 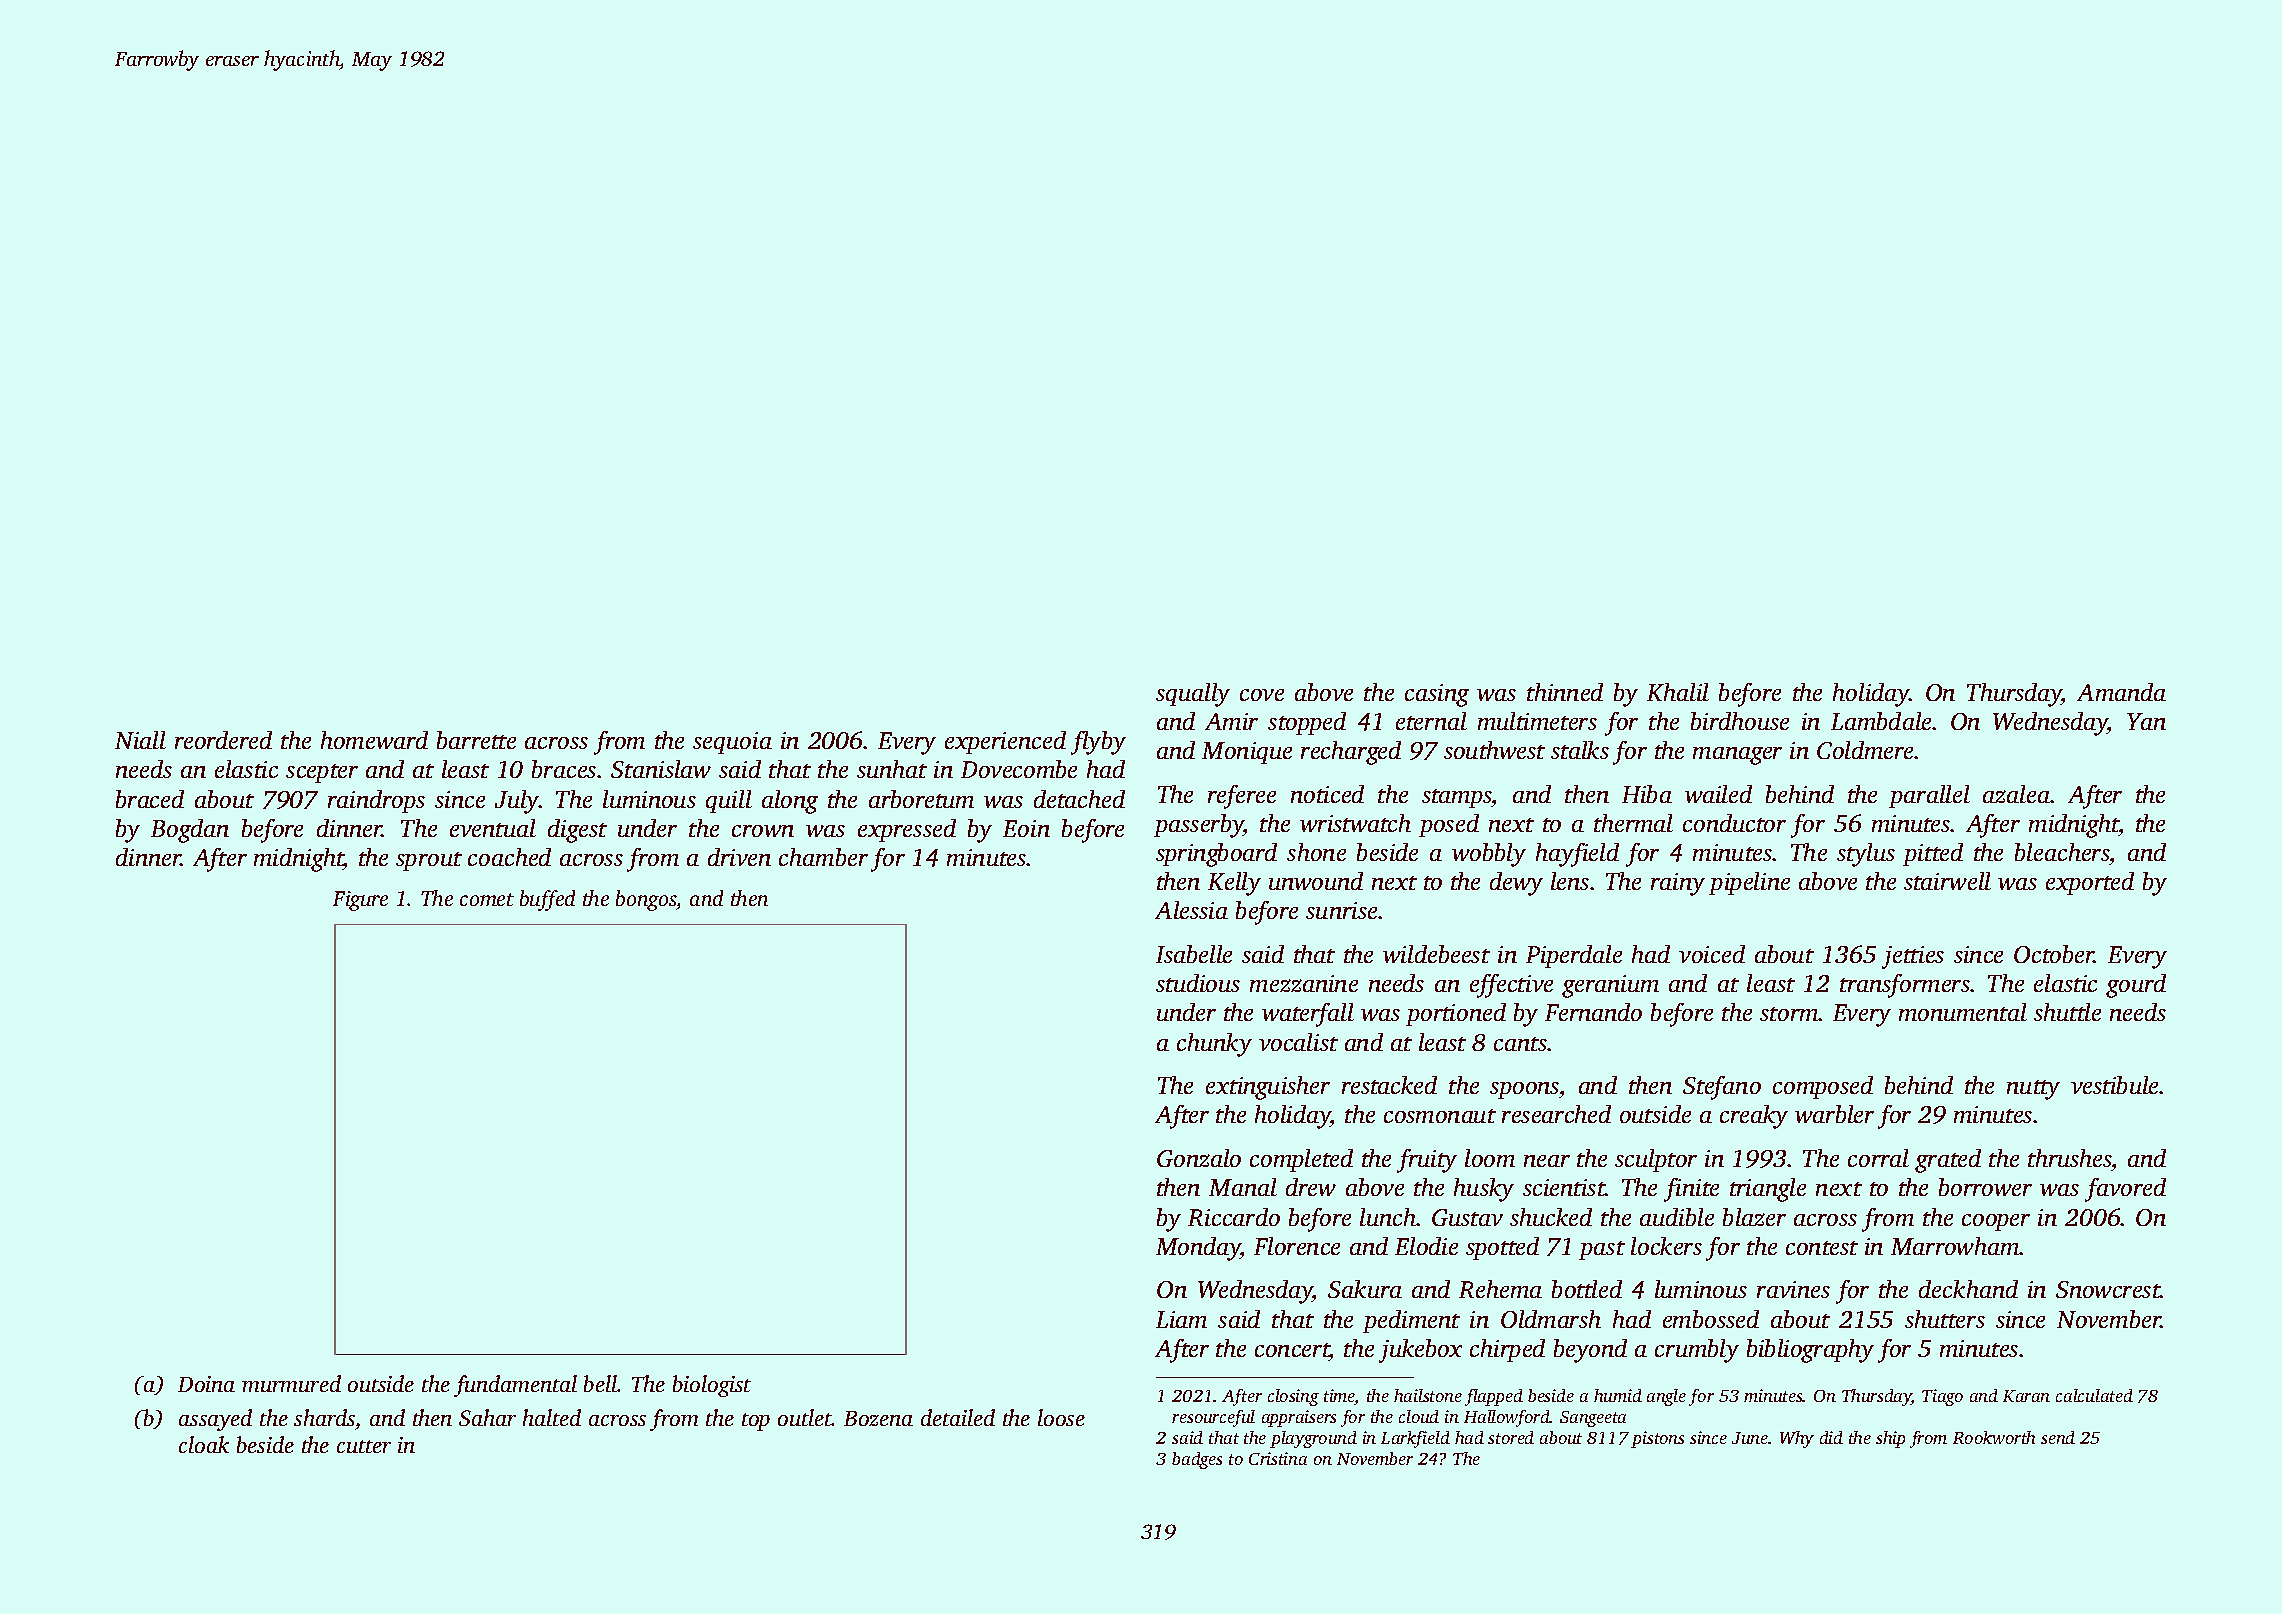 I want to click on Figure, so click(x=360, y=901).
